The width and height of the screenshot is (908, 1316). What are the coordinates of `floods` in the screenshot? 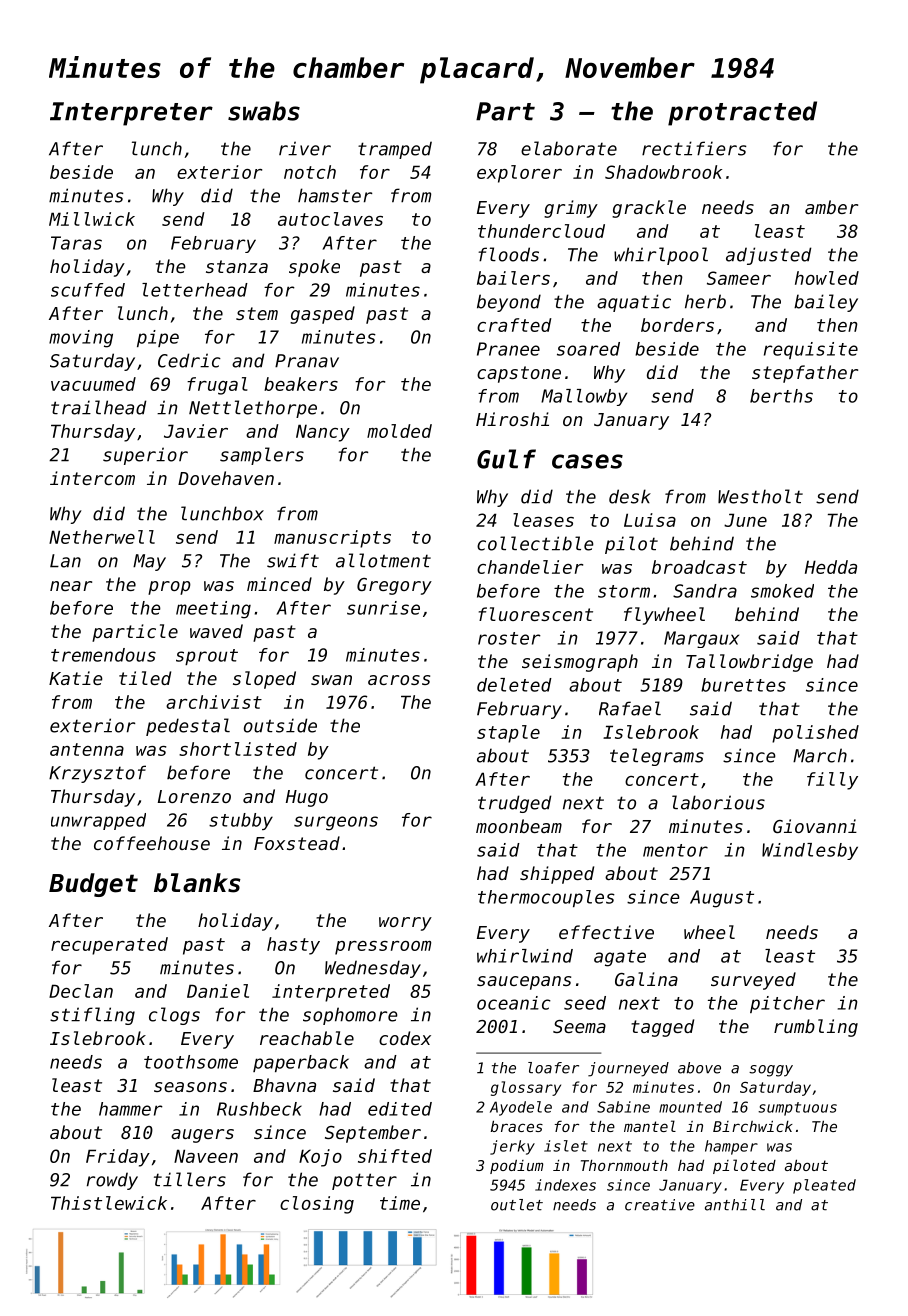 It's located at (508, 254).
